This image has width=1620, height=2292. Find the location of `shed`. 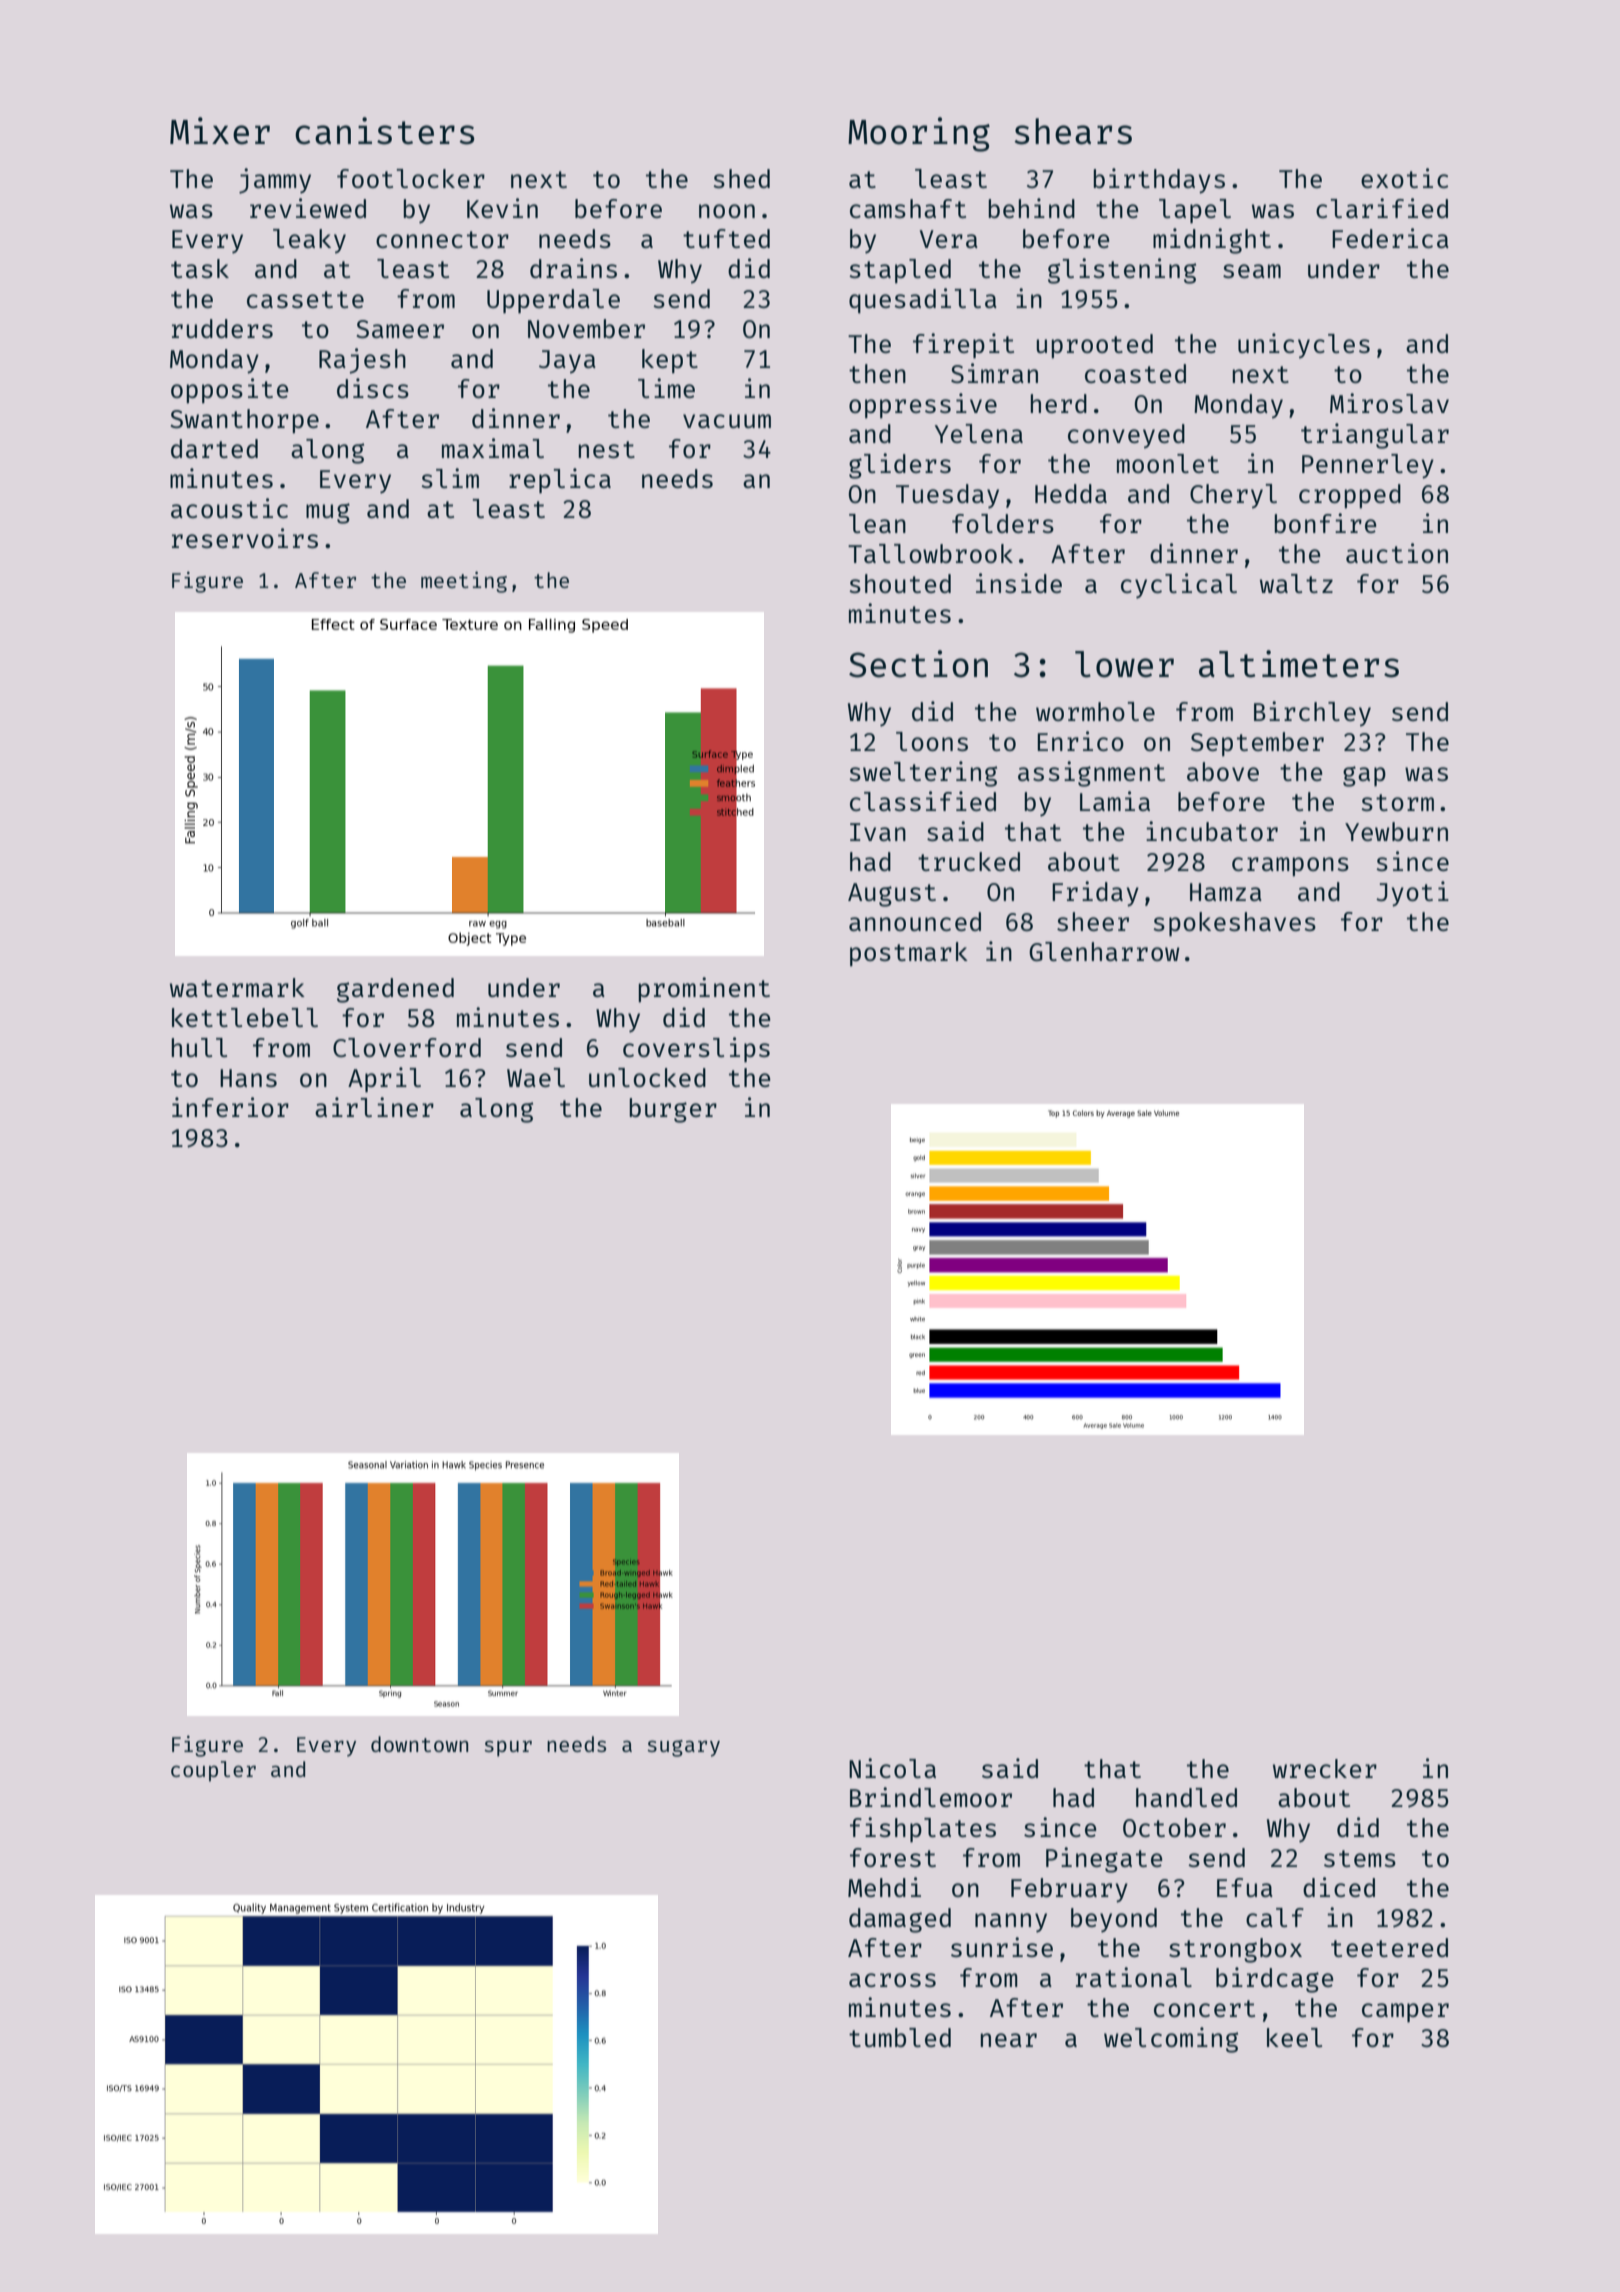

shed is located at coordinates (741, 178).
